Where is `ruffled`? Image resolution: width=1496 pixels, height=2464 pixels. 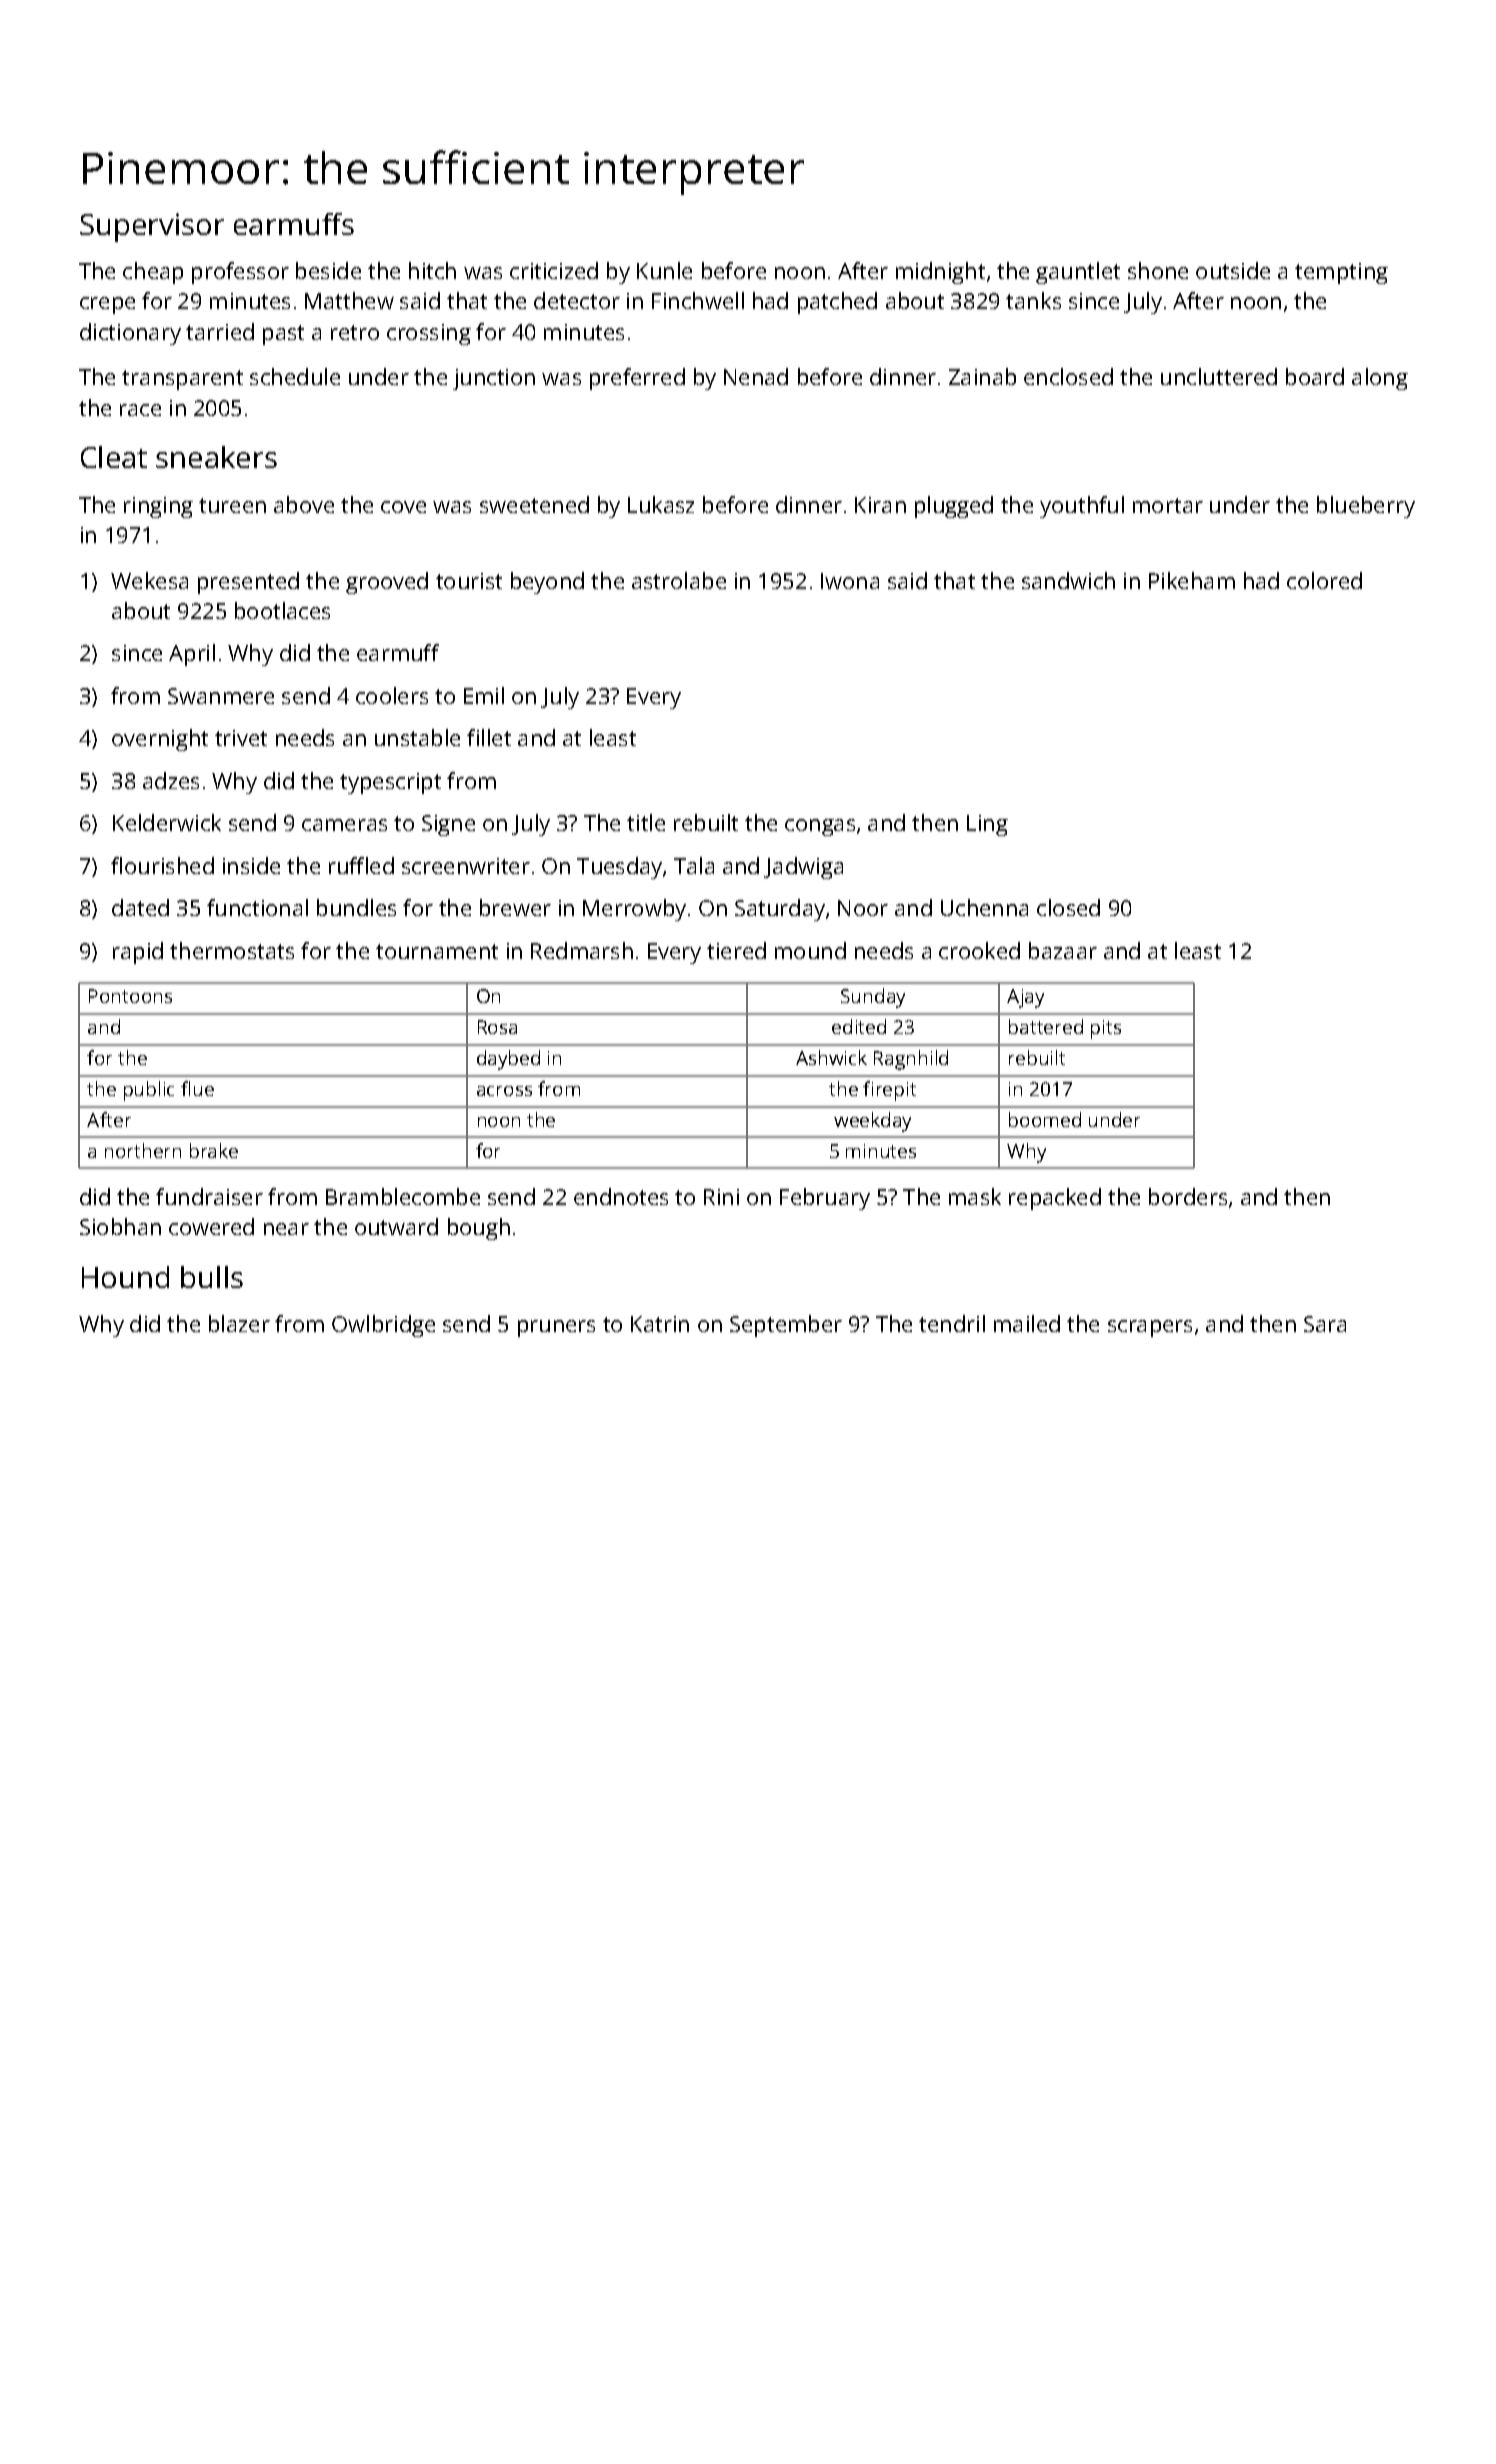
ruffled is located at coordinates (361, 865).
